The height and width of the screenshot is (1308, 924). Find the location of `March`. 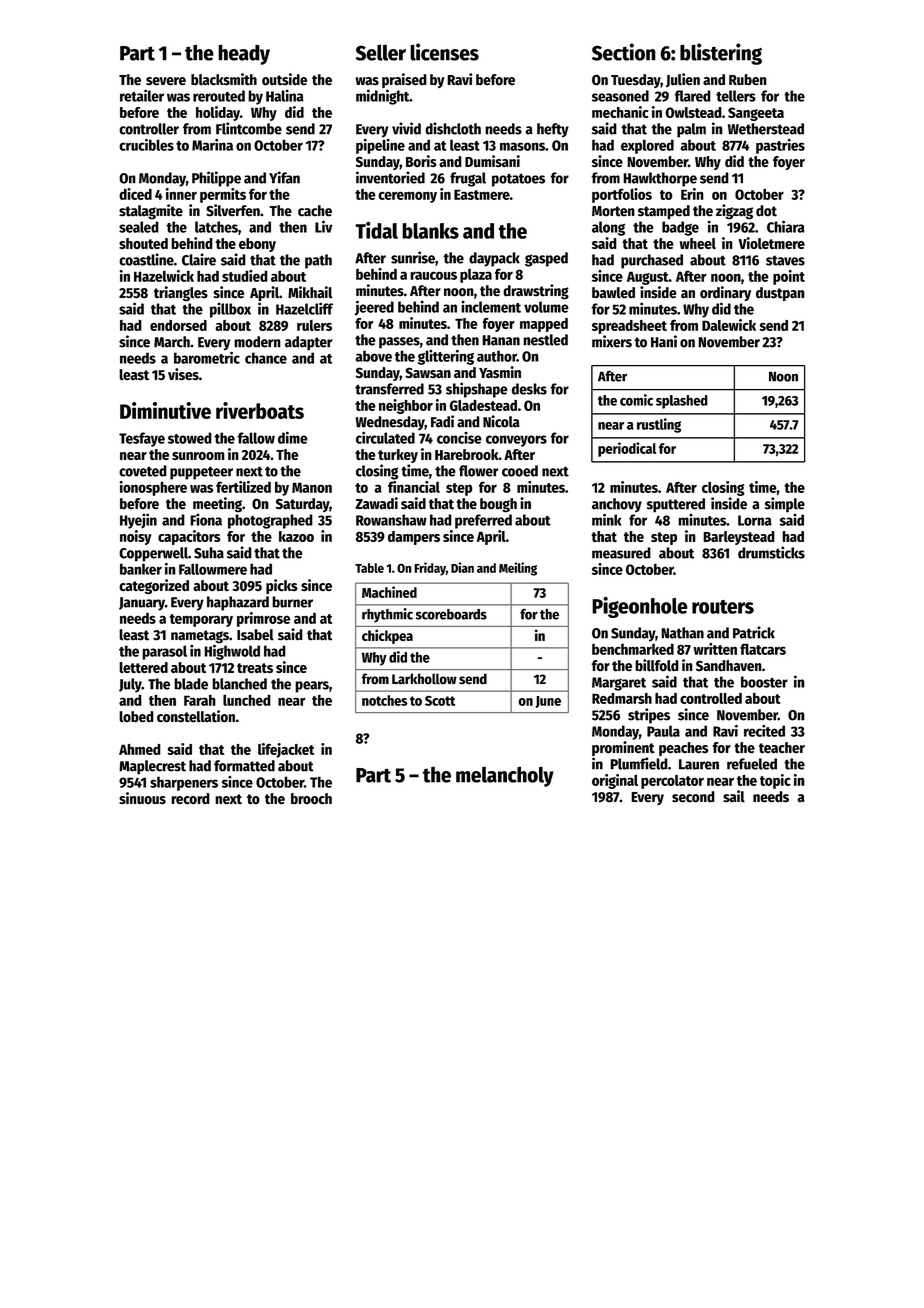

March is located at coordinates (172, 342).
